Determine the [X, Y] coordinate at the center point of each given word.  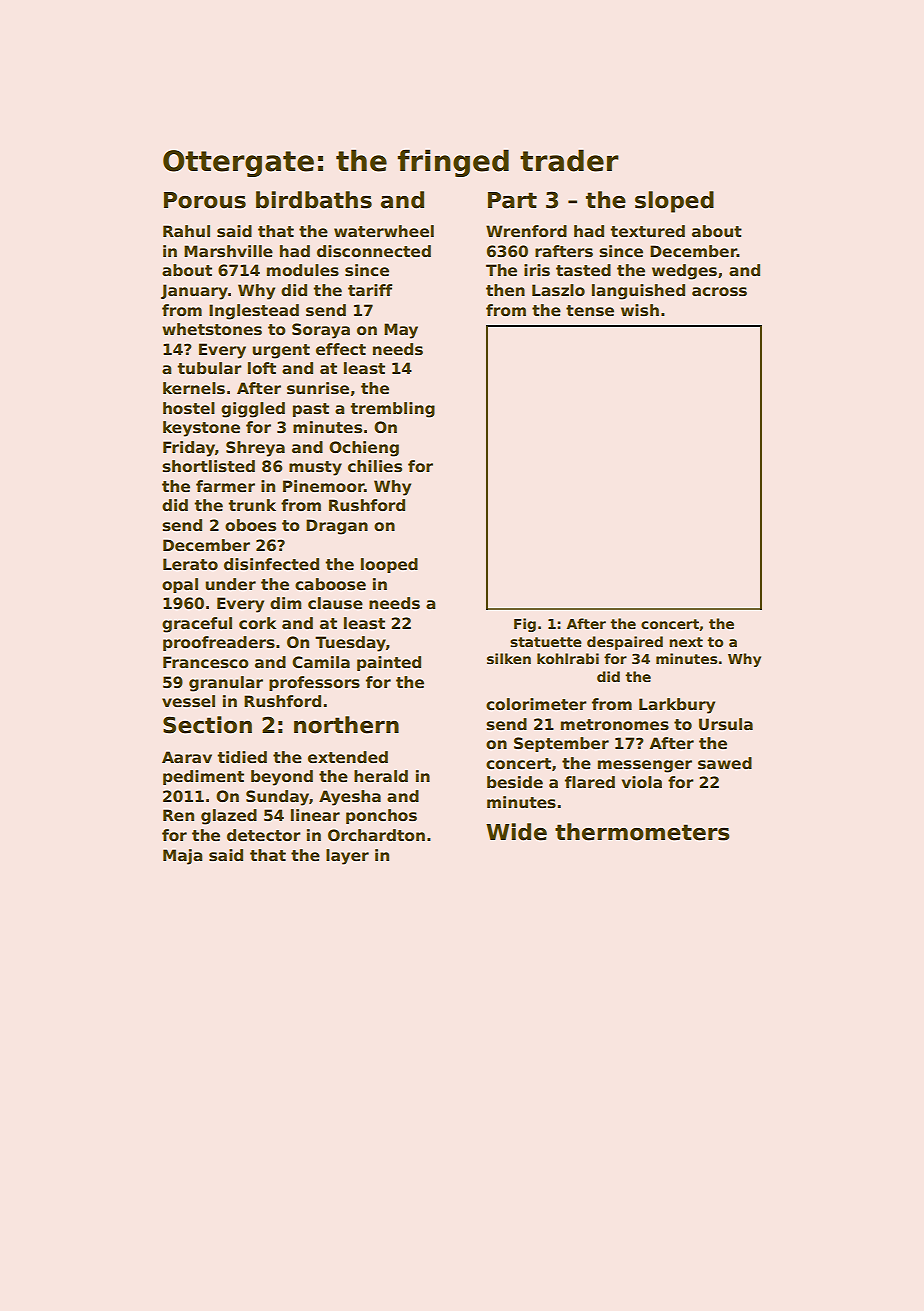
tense [590, 311]
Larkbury [677, 706]
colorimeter [536, 704]
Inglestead [254, 312]
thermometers [642, 832]
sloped [674, 202]
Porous [205, 200]
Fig [525, 625]
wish [640, 310]
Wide [516, 832]
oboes [250, 525]
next [686, 642]
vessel [188, 701]
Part [512, 200]
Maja [182, 857]
